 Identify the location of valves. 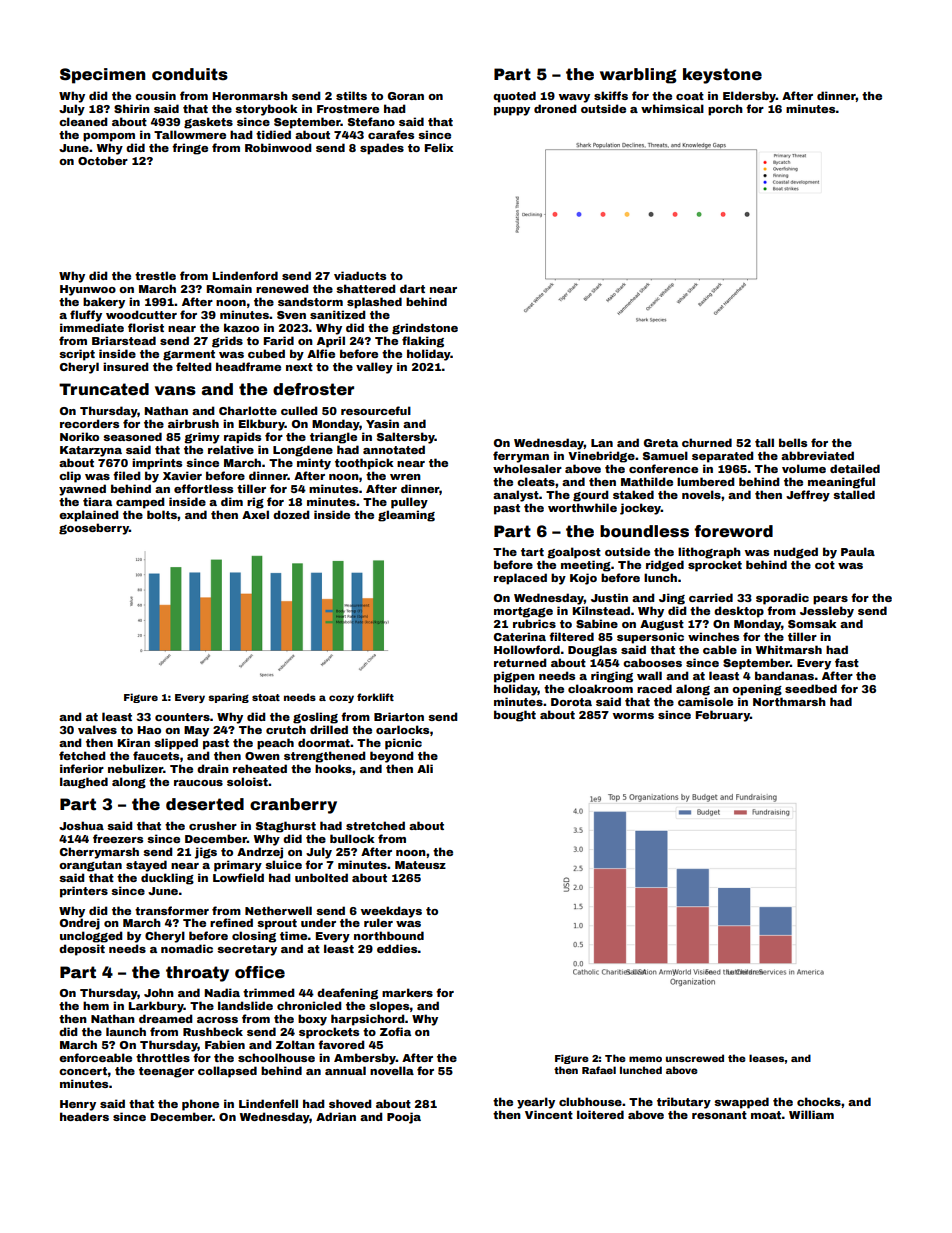
(97, 729).
